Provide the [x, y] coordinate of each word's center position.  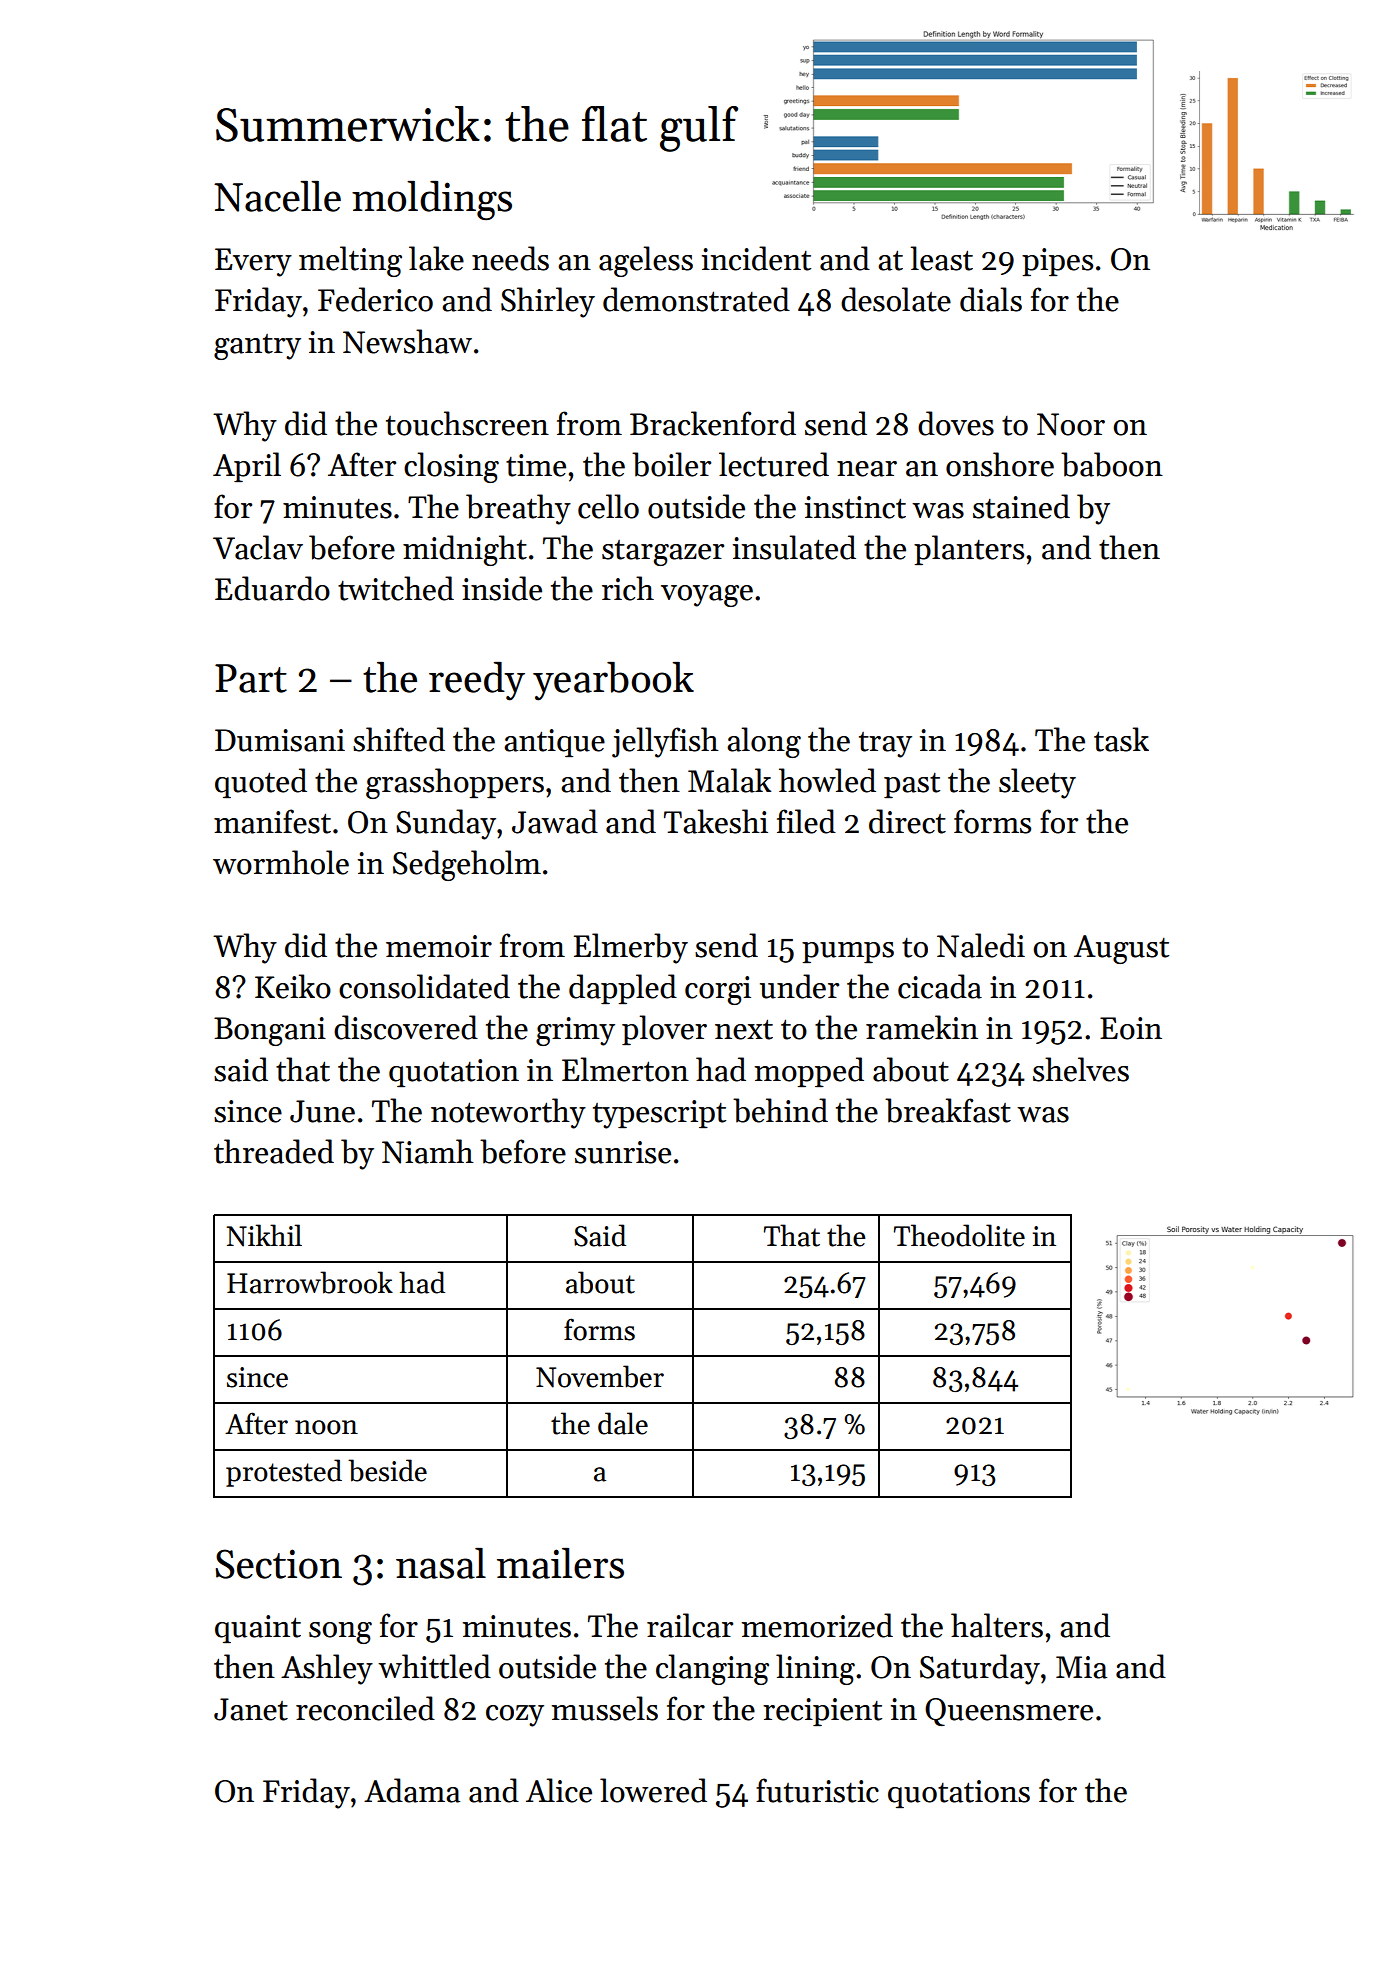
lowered [653, 1790]
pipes [1057, 262]
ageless [646, 261]
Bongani [270, 1031]
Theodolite [959, 1235]
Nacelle [277, 196]
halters [997, 1625]
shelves [1081, 1069]
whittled [434, 1666]
